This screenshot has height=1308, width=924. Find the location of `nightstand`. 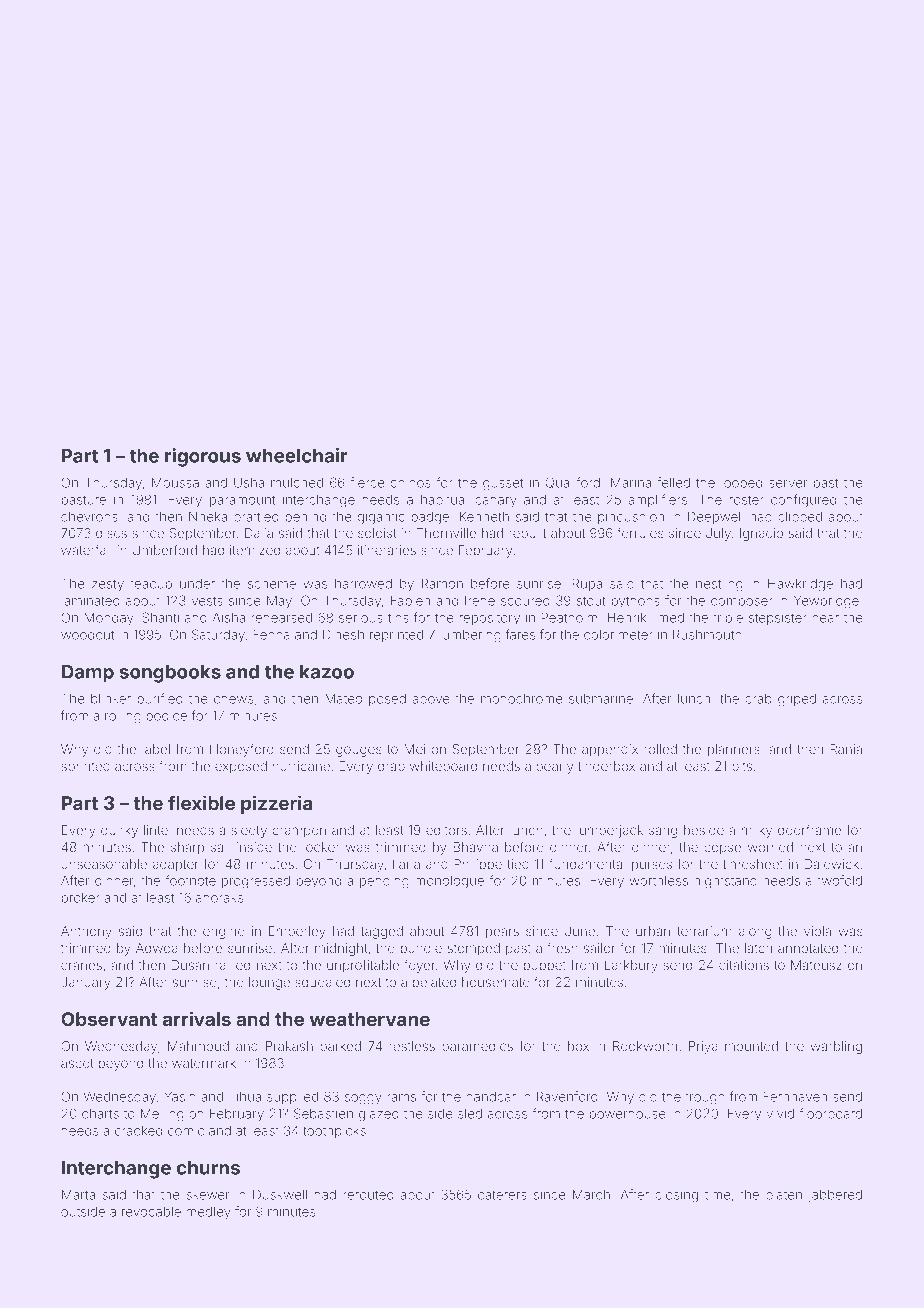

nightstand is located at coordinates (725, 882).
